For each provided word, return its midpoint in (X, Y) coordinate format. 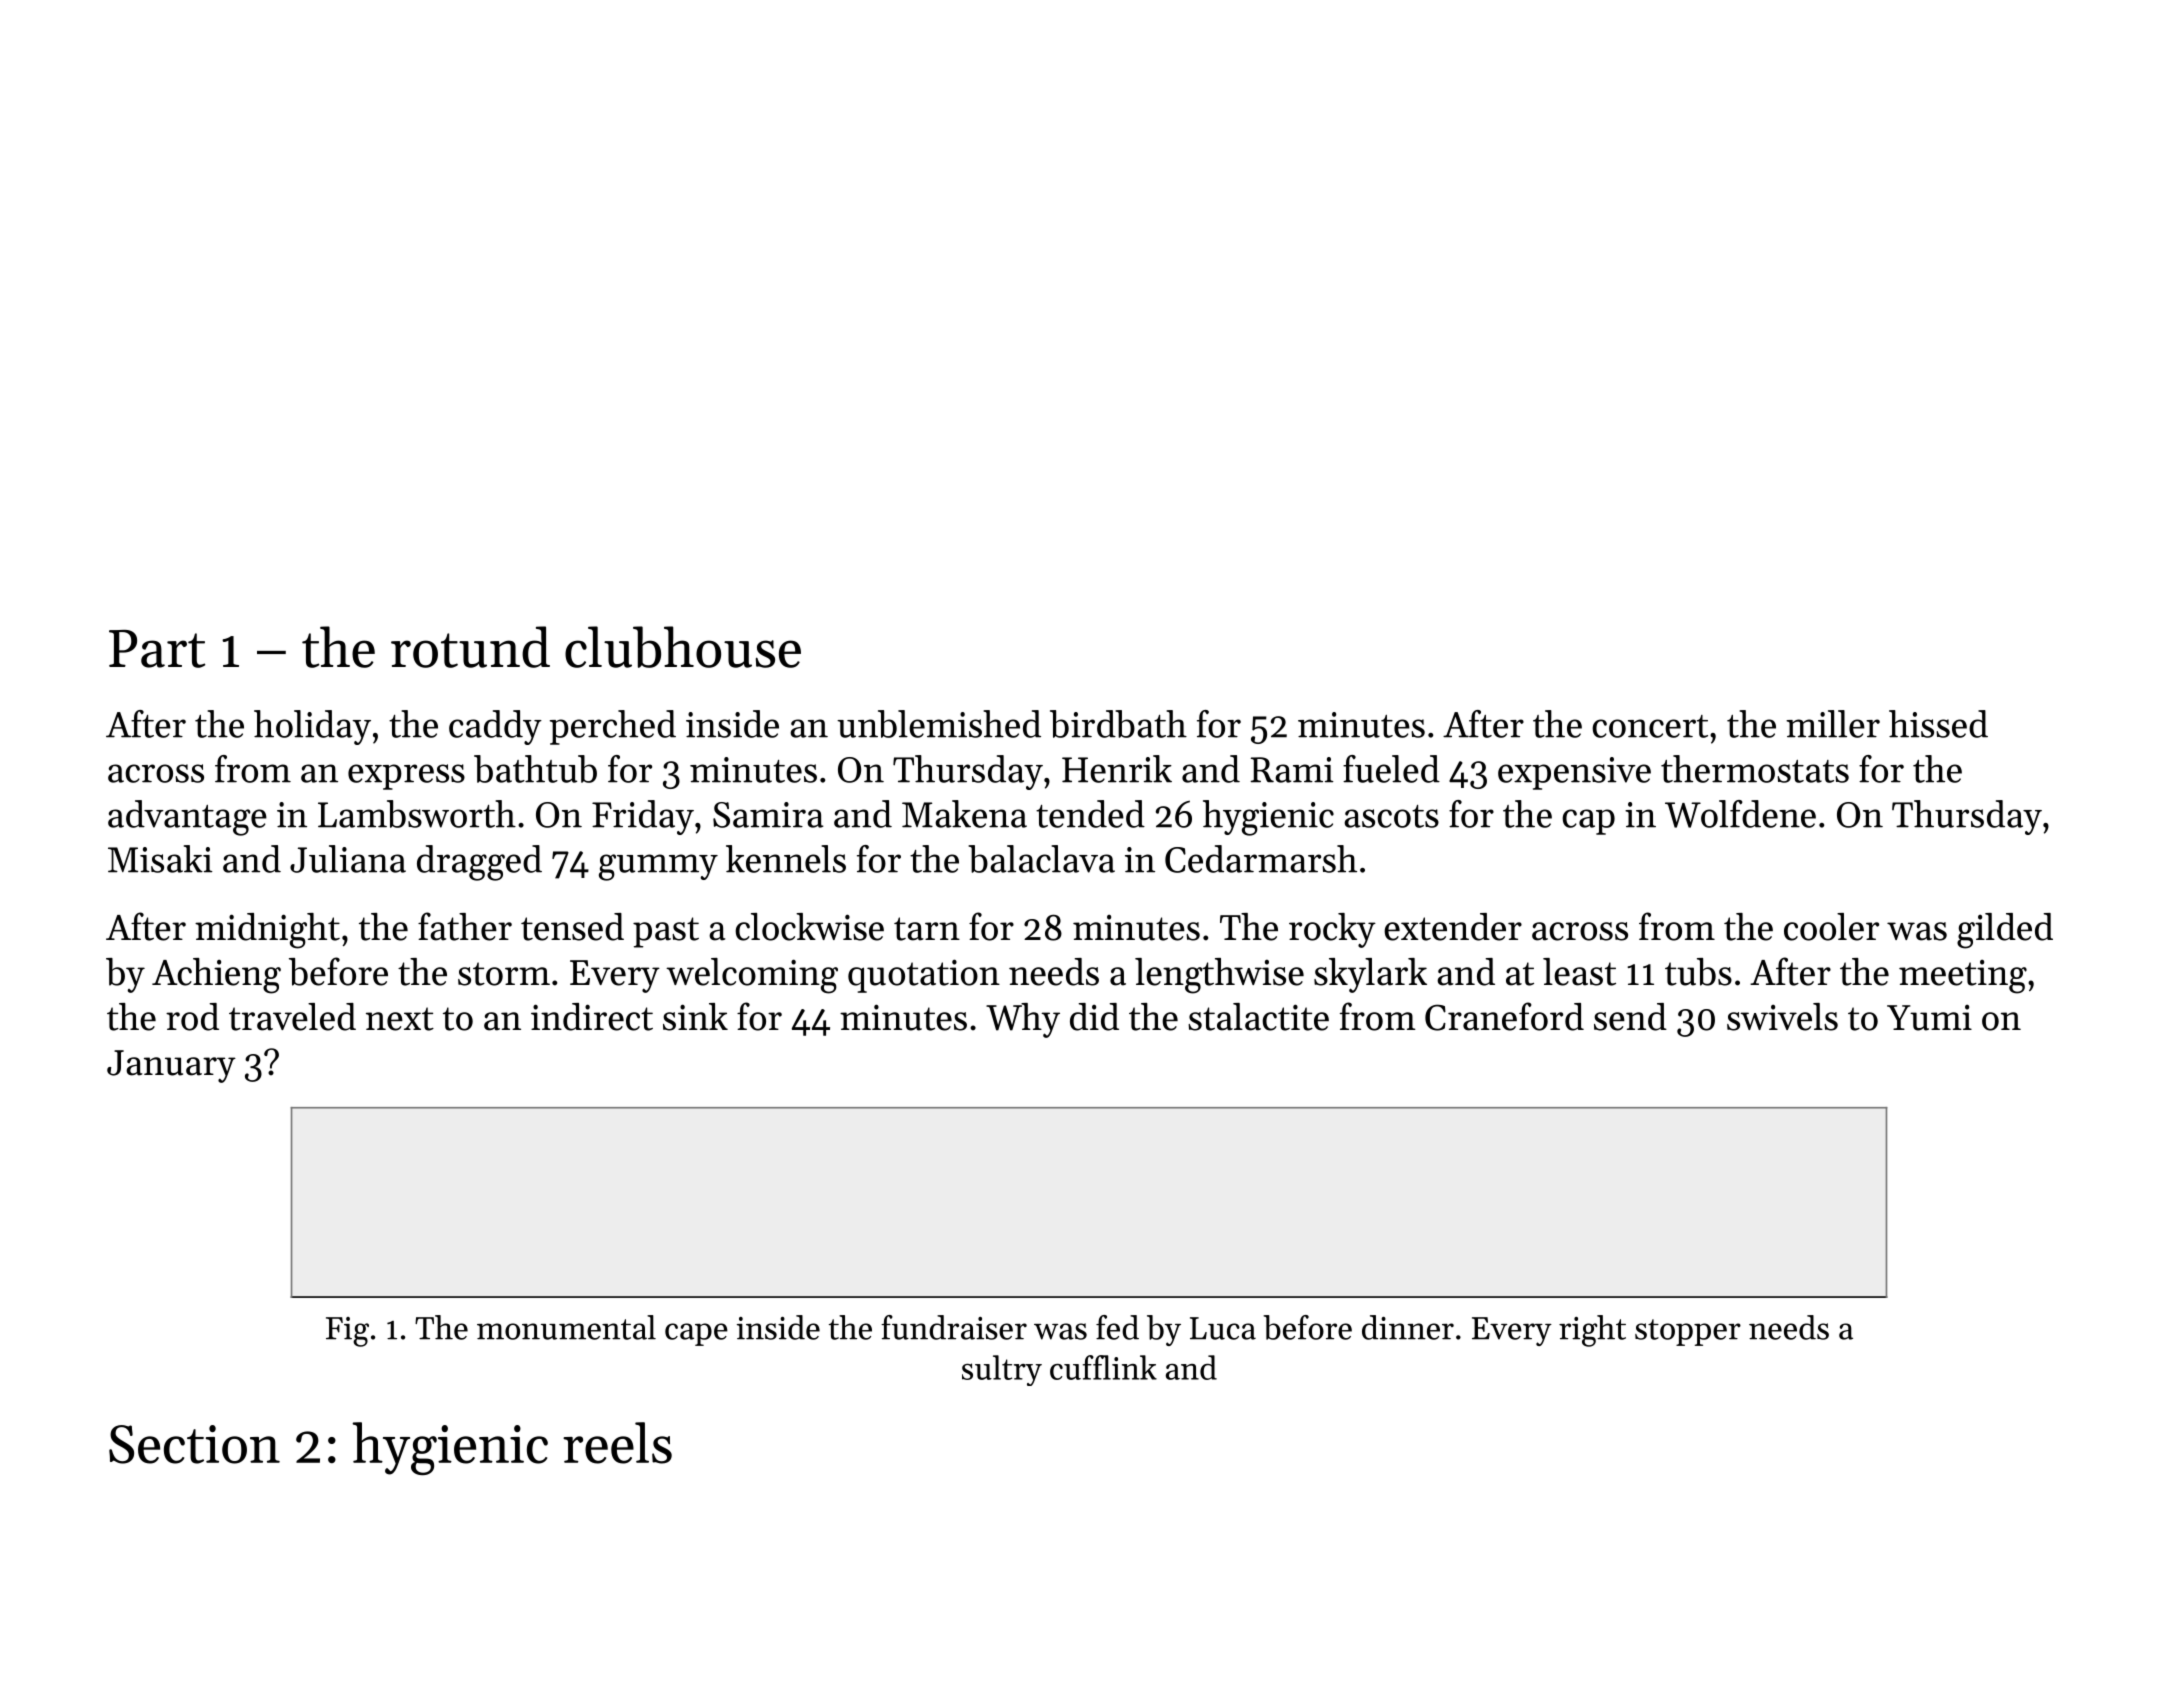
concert (1650, 726)
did (1094, 1017)
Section (194, 1444)
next (400, 1019)
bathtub (535, 769)
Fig (347, 1332)
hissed (1938, 724)
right (1592, 1331)
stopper (1688, 1332)
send (1630, 1017)
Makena (964, 814)
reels (617, 1443)
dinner (1408, 1327)
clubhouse (683, 647)
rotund (470, 647)
